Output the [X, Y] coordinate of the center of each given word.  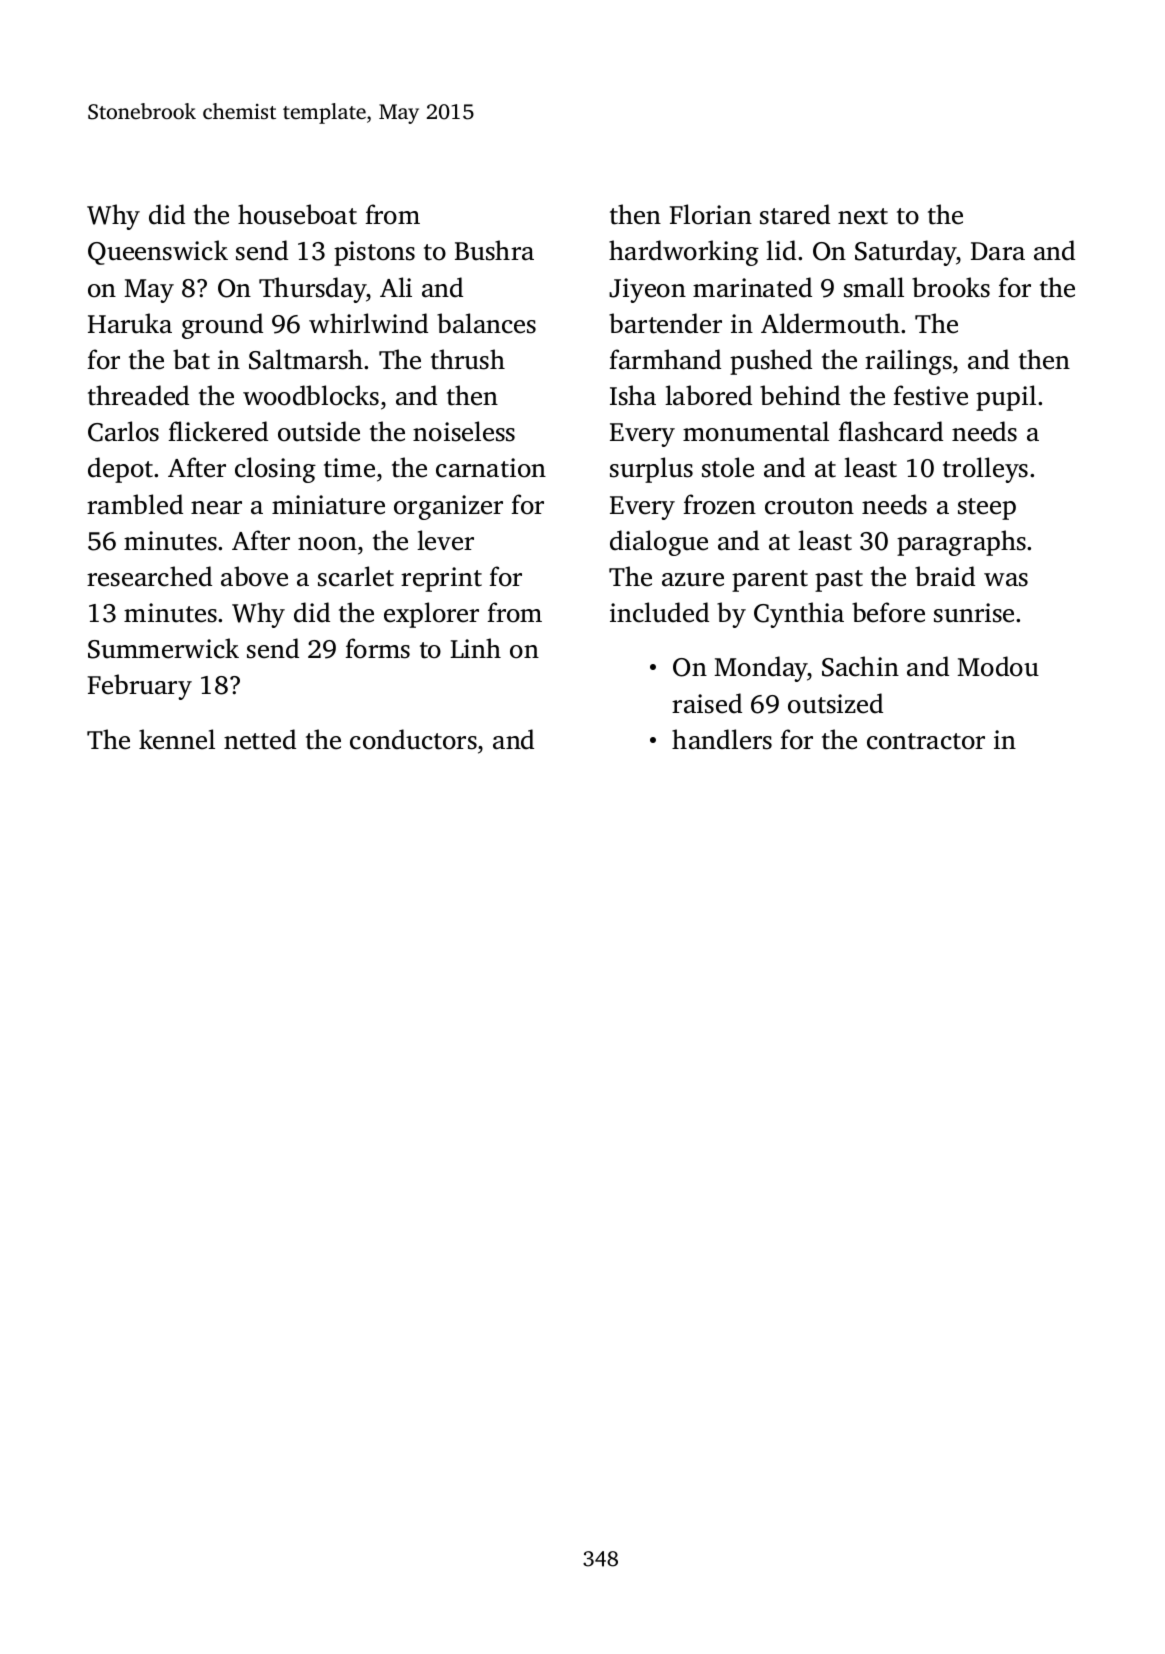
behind [800, 395]
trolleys [985, 470]
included [659, 612]
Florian [711, 214]
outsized [835, 703]
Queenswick [158, 252]
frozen [720, 504]
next [863, 216]
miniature [328, 505]
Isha [633, 395]
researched [149, 576]
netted [260, 739]
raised [707, 703]
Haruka [130, 323]
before [888, 612]
